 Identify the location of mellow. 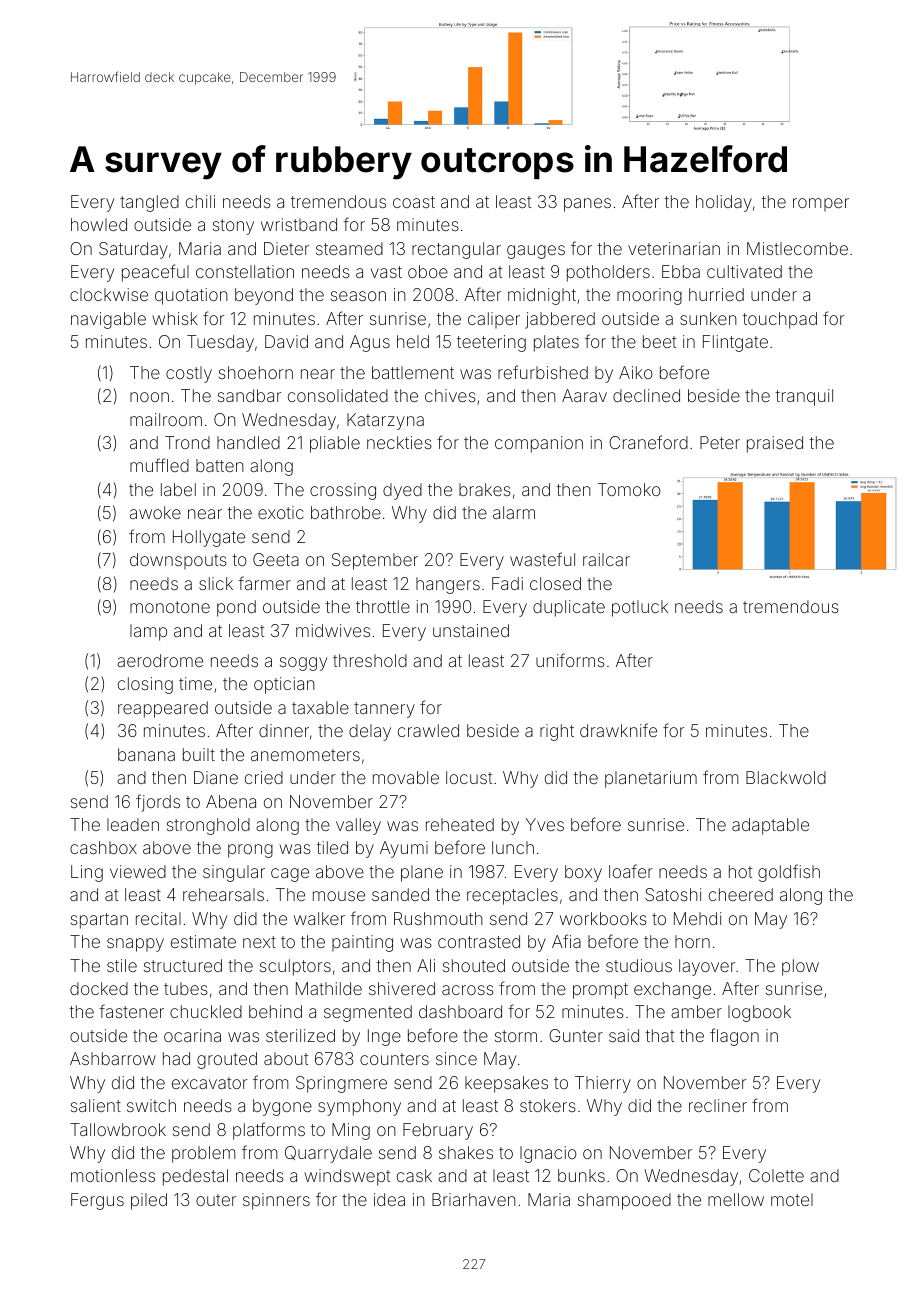
(736, 1199).
